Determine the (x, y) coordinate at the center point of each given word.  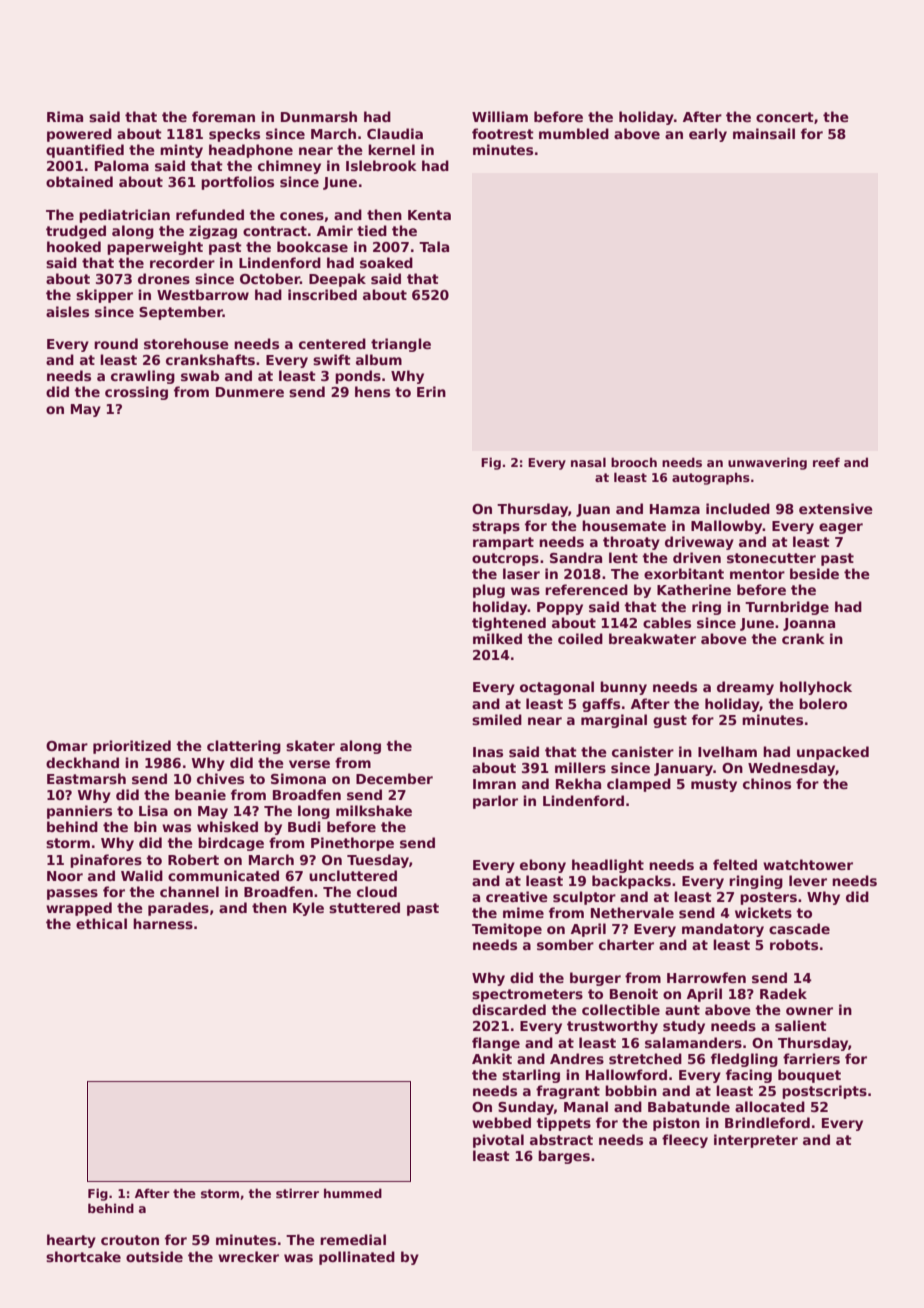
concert (785, 117)
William (500, 116)
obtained (79, 181)
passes (72, 894)
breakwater (652, 638)
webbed (501, 1122)
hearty (71, 1241)
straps (496, 527)
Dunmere (250, 392)
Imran (494, 784)
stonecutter (771, 558)
